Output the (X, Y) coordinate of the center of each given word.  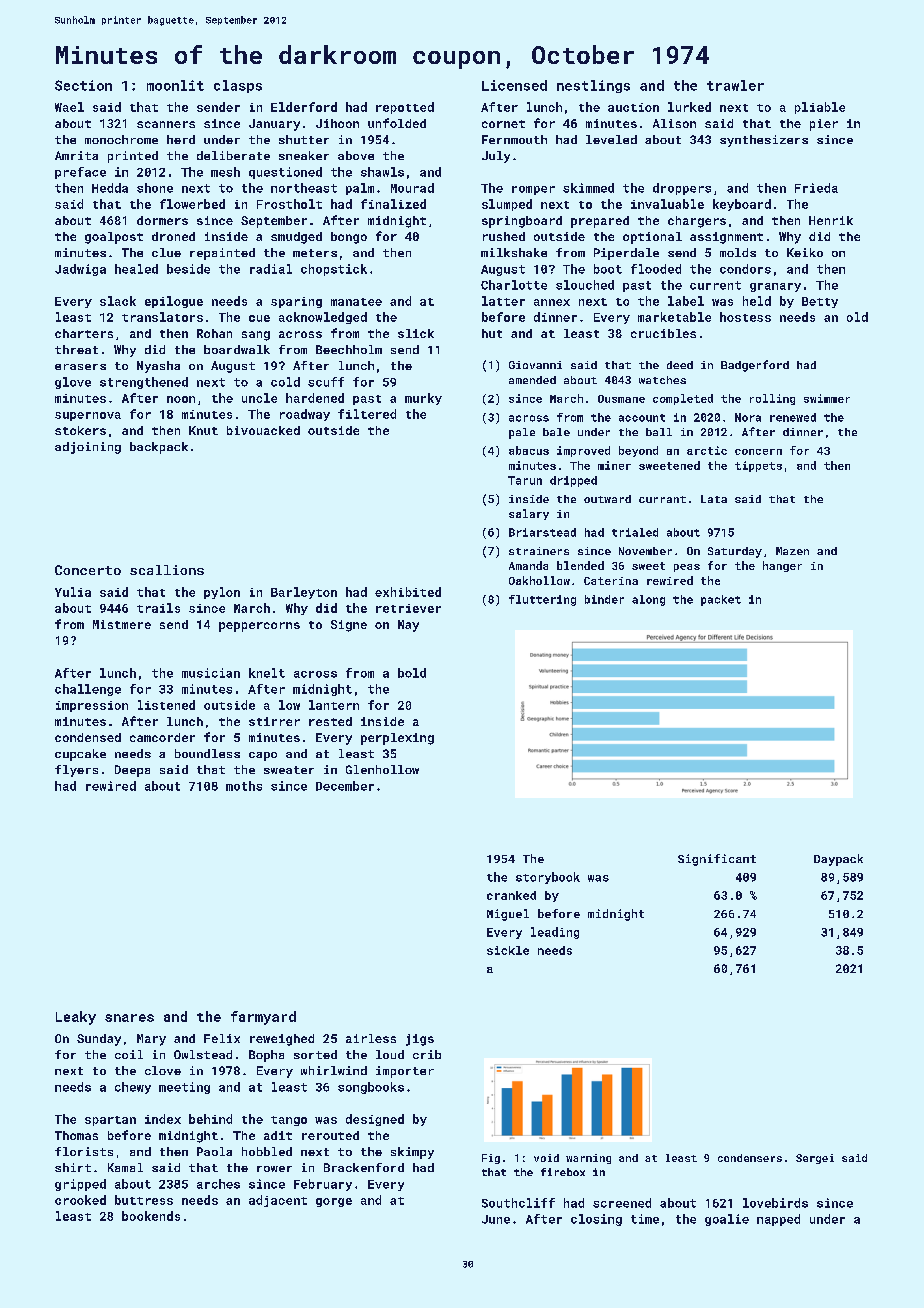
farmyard (263, 1018)
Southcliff (518, 1203)
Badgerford (755, 366)
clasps (238, 86)
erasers (80, 367)
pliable (820, 108)
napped (778, 1220)
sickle (508, 950)
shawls (382, 172)
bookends (151, 1216)
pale (522, 433)
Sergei (815, 1159)
